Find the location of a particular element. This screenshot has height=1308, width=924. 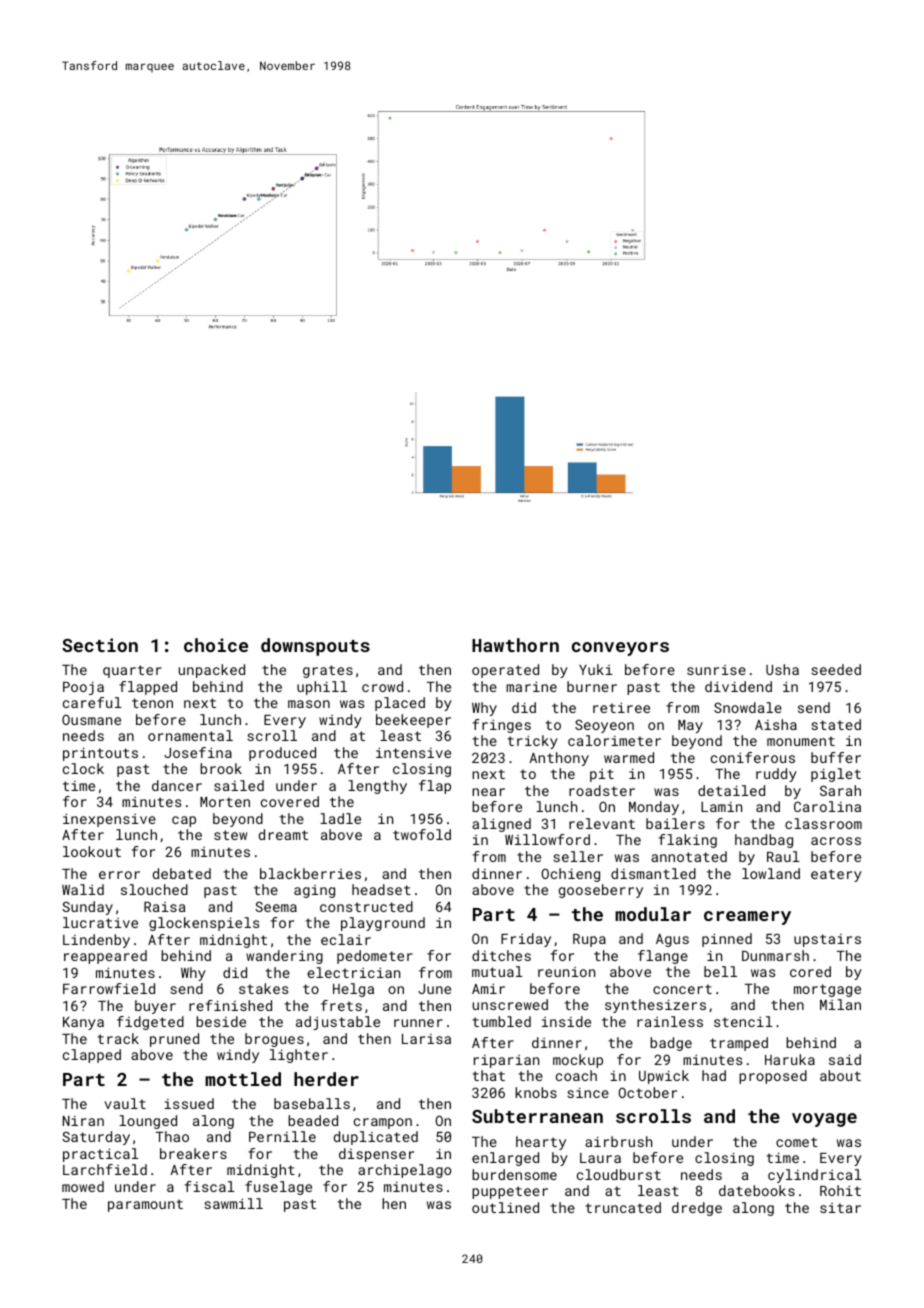

stated is located at coordinates (836, 724).
